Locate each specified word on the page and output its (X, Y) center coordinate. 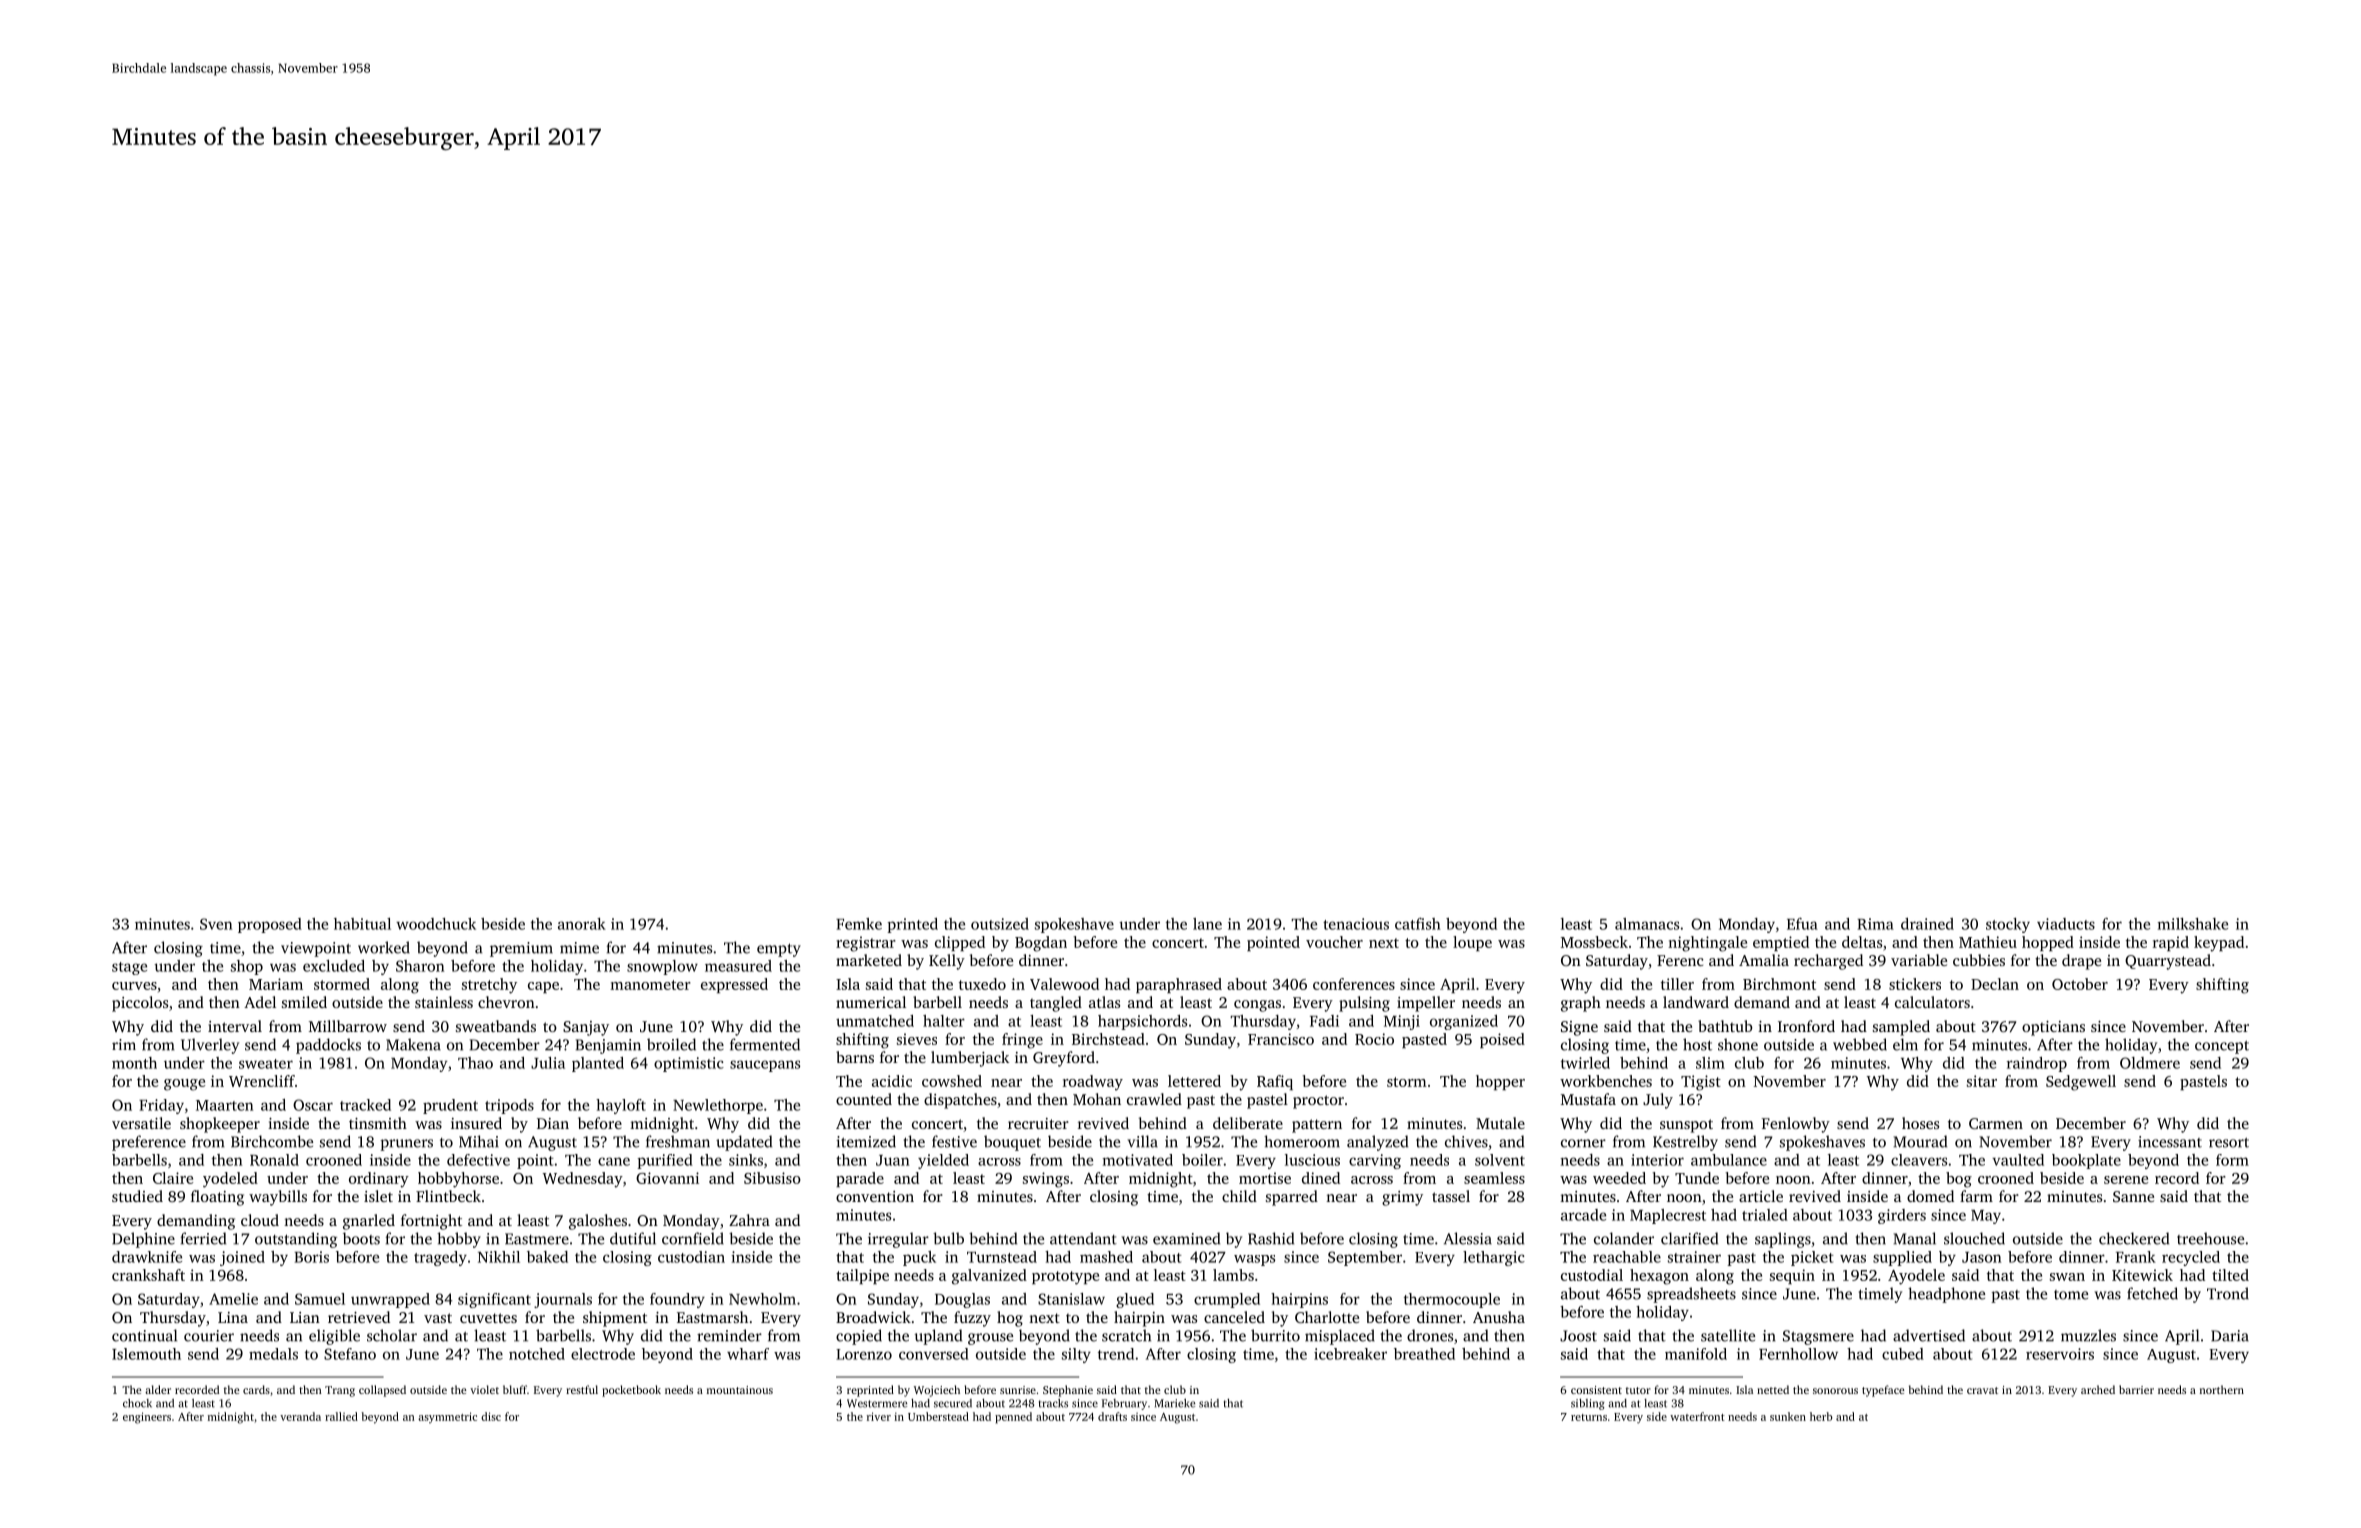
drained (1927, 924)
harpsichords (1142, 1022)
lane (1207, 924)
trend (1116, 1354)
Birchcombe (272, 1141)
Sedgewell (2081, 1083)
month (134, 1063)
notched (537, 1354)
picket (1812, 1258)
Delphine (143, 1240)
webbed (1860, 1044)
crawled (1154, 1099)
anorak (582, 924)
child (1239, 1196)
